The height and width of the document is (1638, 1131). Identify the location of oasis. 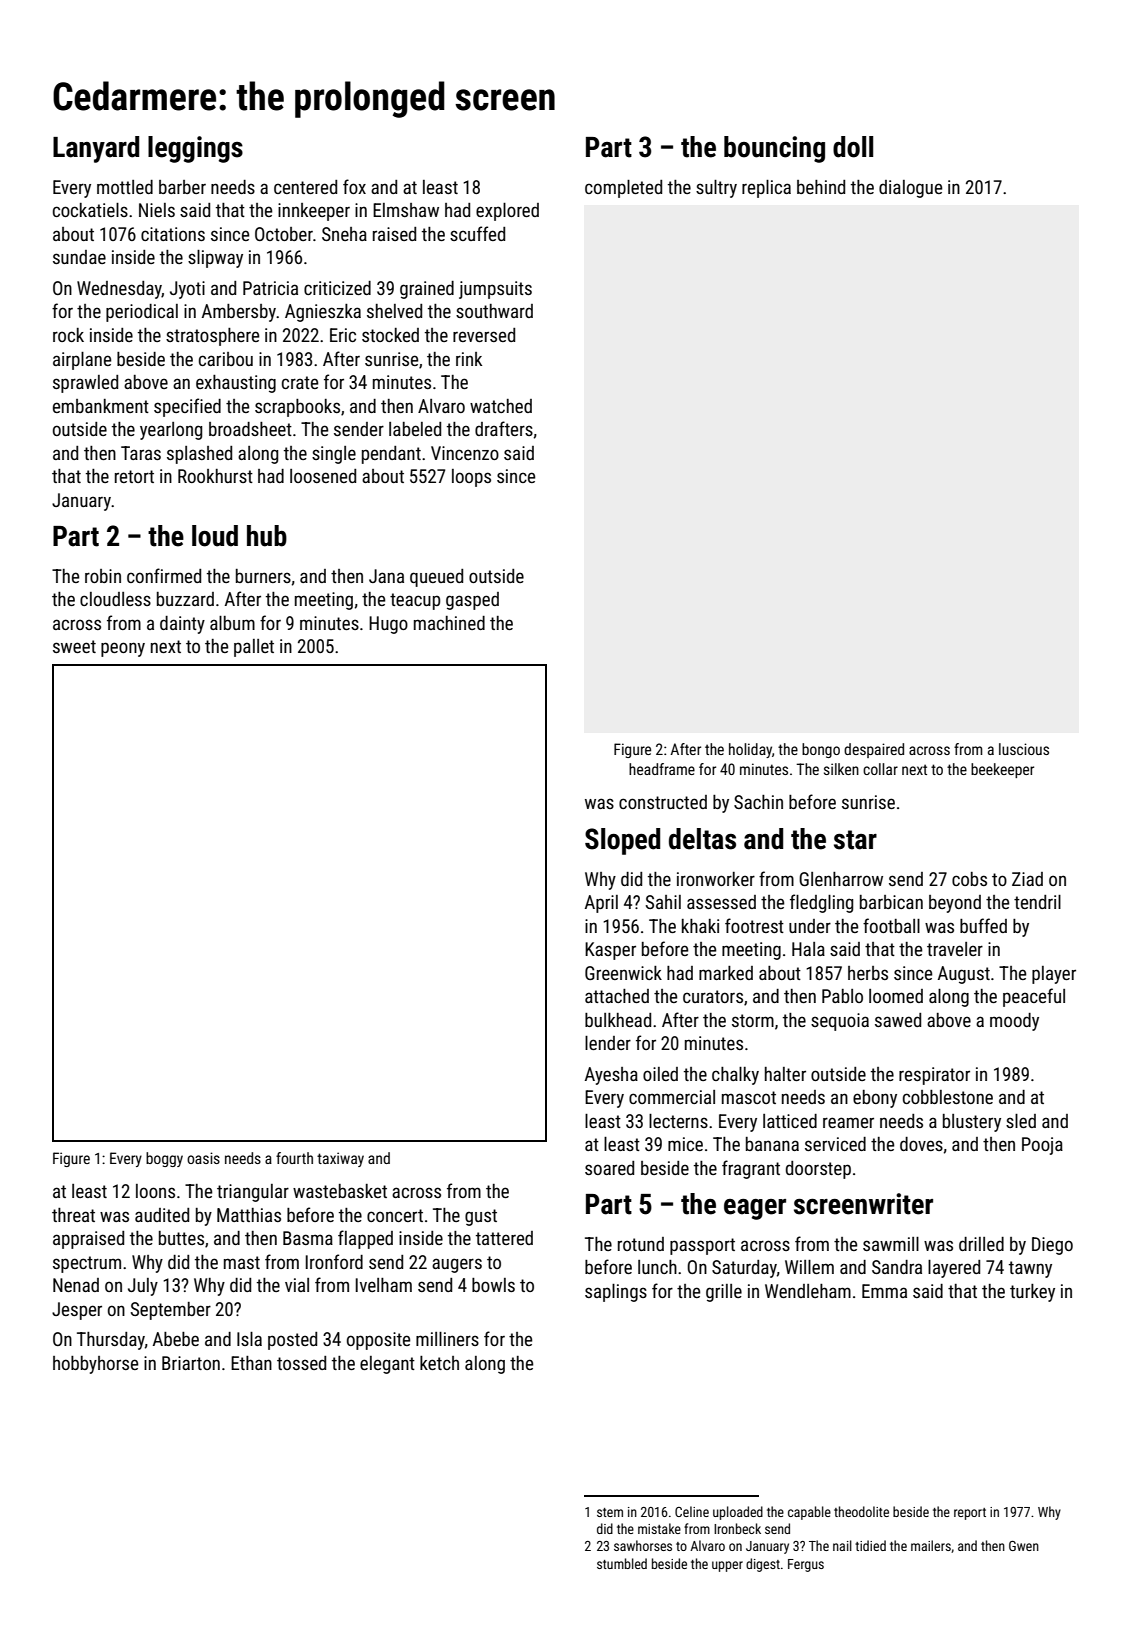
(203, 1158).
